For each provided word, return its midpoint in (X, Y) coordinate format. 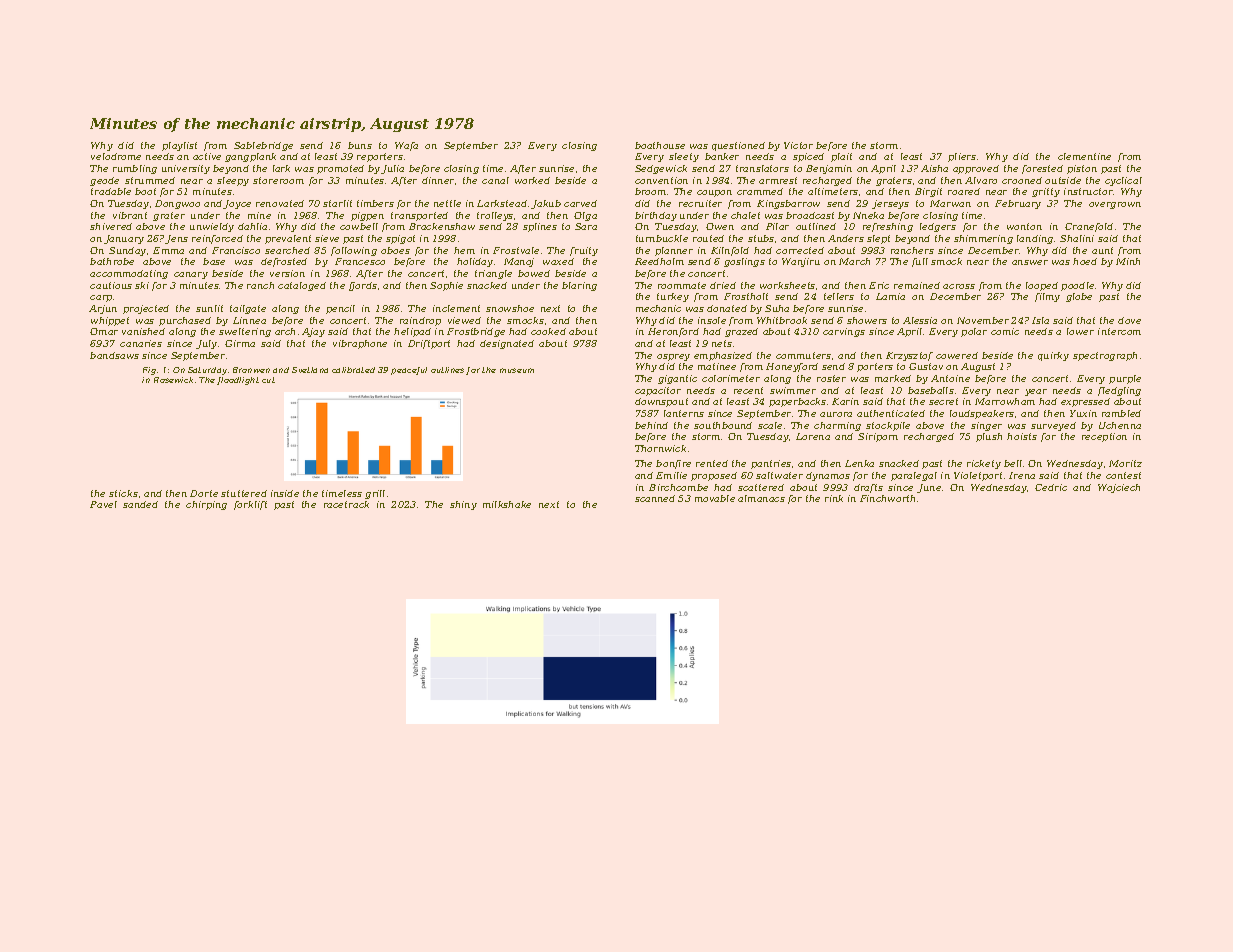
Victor (798, 145)
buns (360, 145)
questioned (738, 146)
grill (375, 494)
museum (517, 370)
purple (1125, 379)
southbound (723, 425)
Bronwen (251, 370)
